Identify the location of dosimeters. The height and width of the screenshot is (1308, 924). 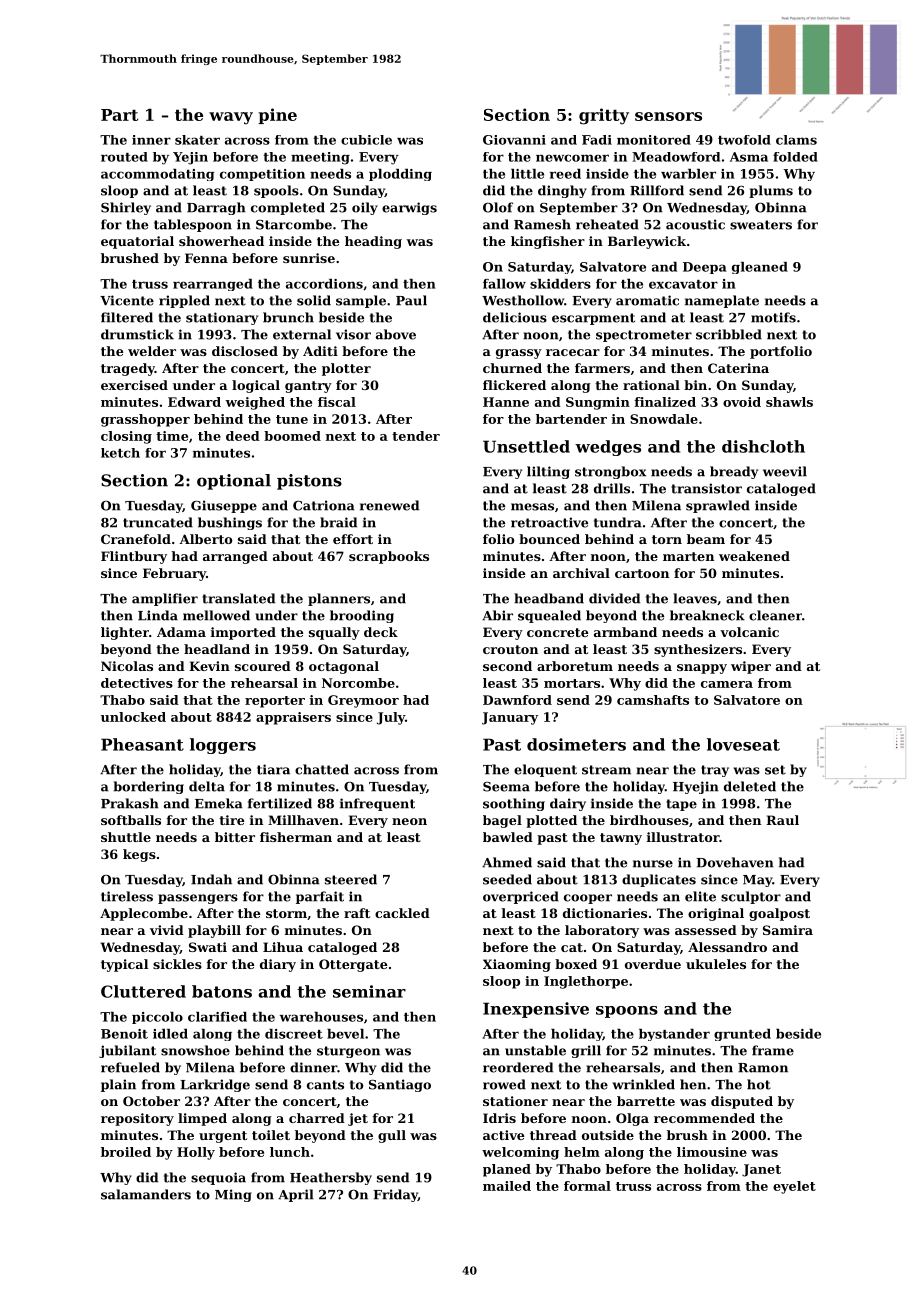
(576, 744).
